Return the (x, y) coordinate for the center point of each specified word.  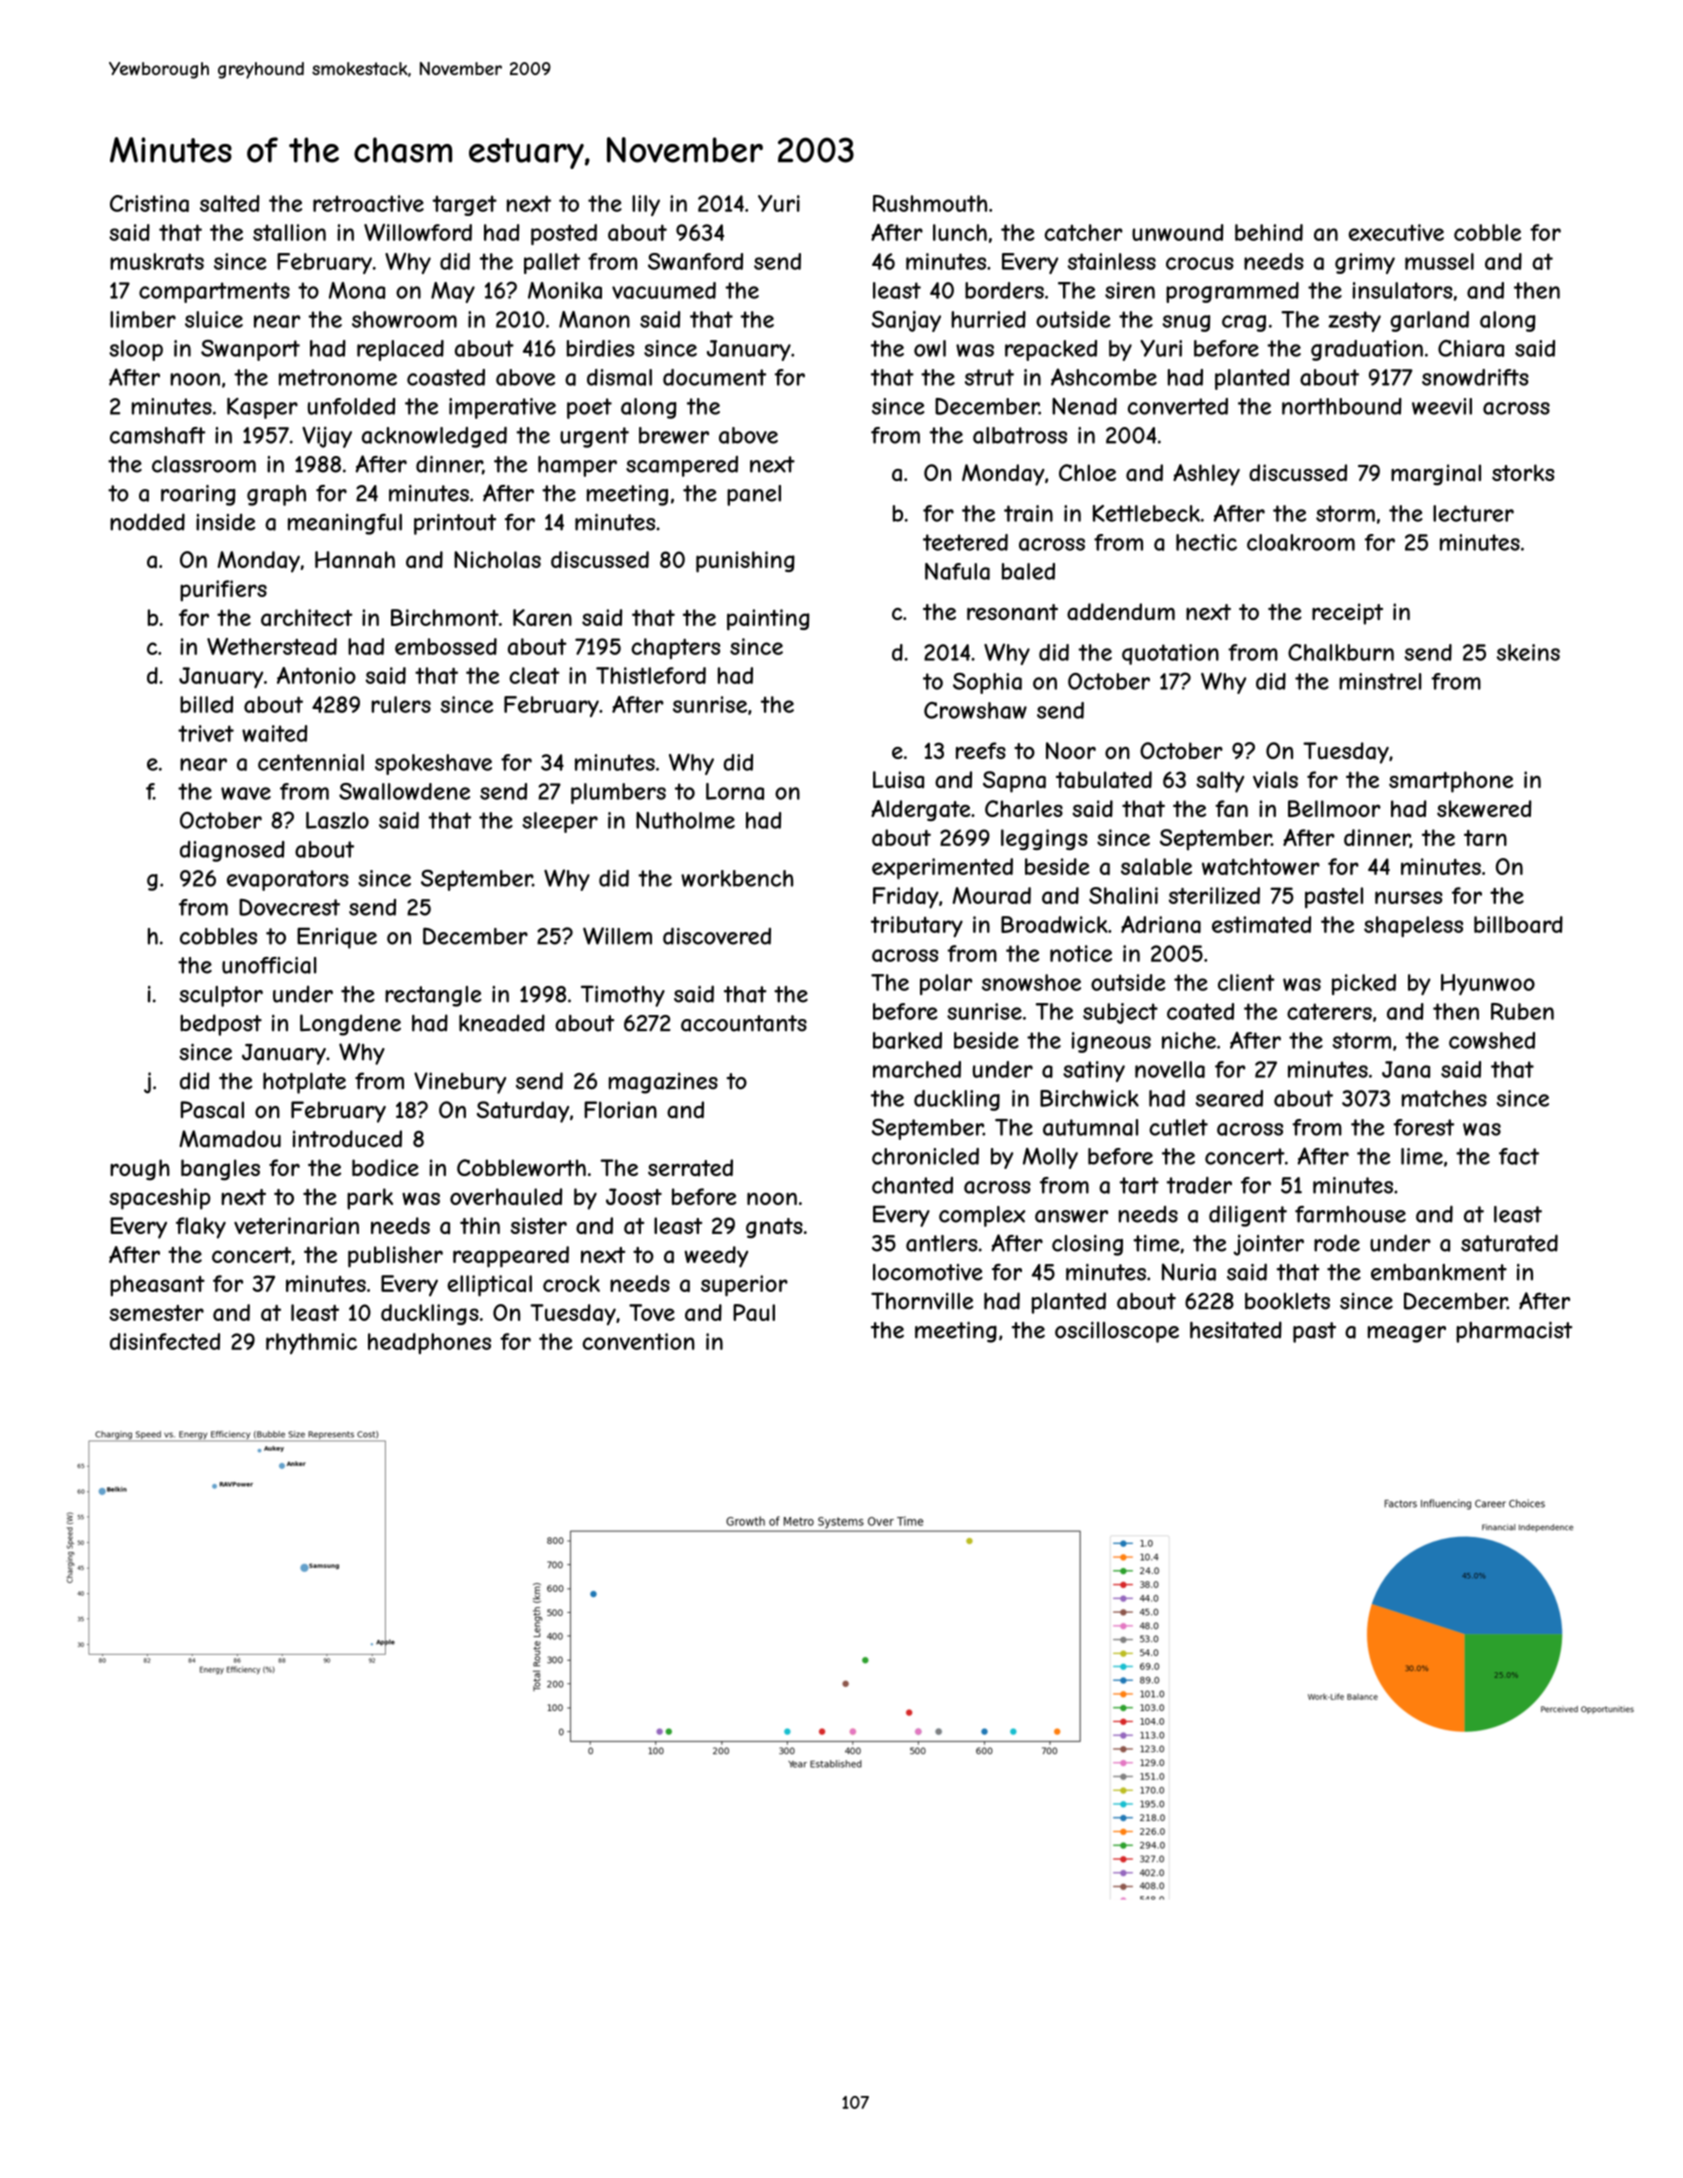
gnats (774, 1228)
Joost (634, 1196)
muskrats (157, 261)
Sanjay (906, 321)
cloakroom (1301, 542)
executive (1396, 232)
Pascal (212, 1110)
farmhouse (1350, 1214)
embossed (446, 646)
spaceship (160, 1199)
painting (768, 620)
